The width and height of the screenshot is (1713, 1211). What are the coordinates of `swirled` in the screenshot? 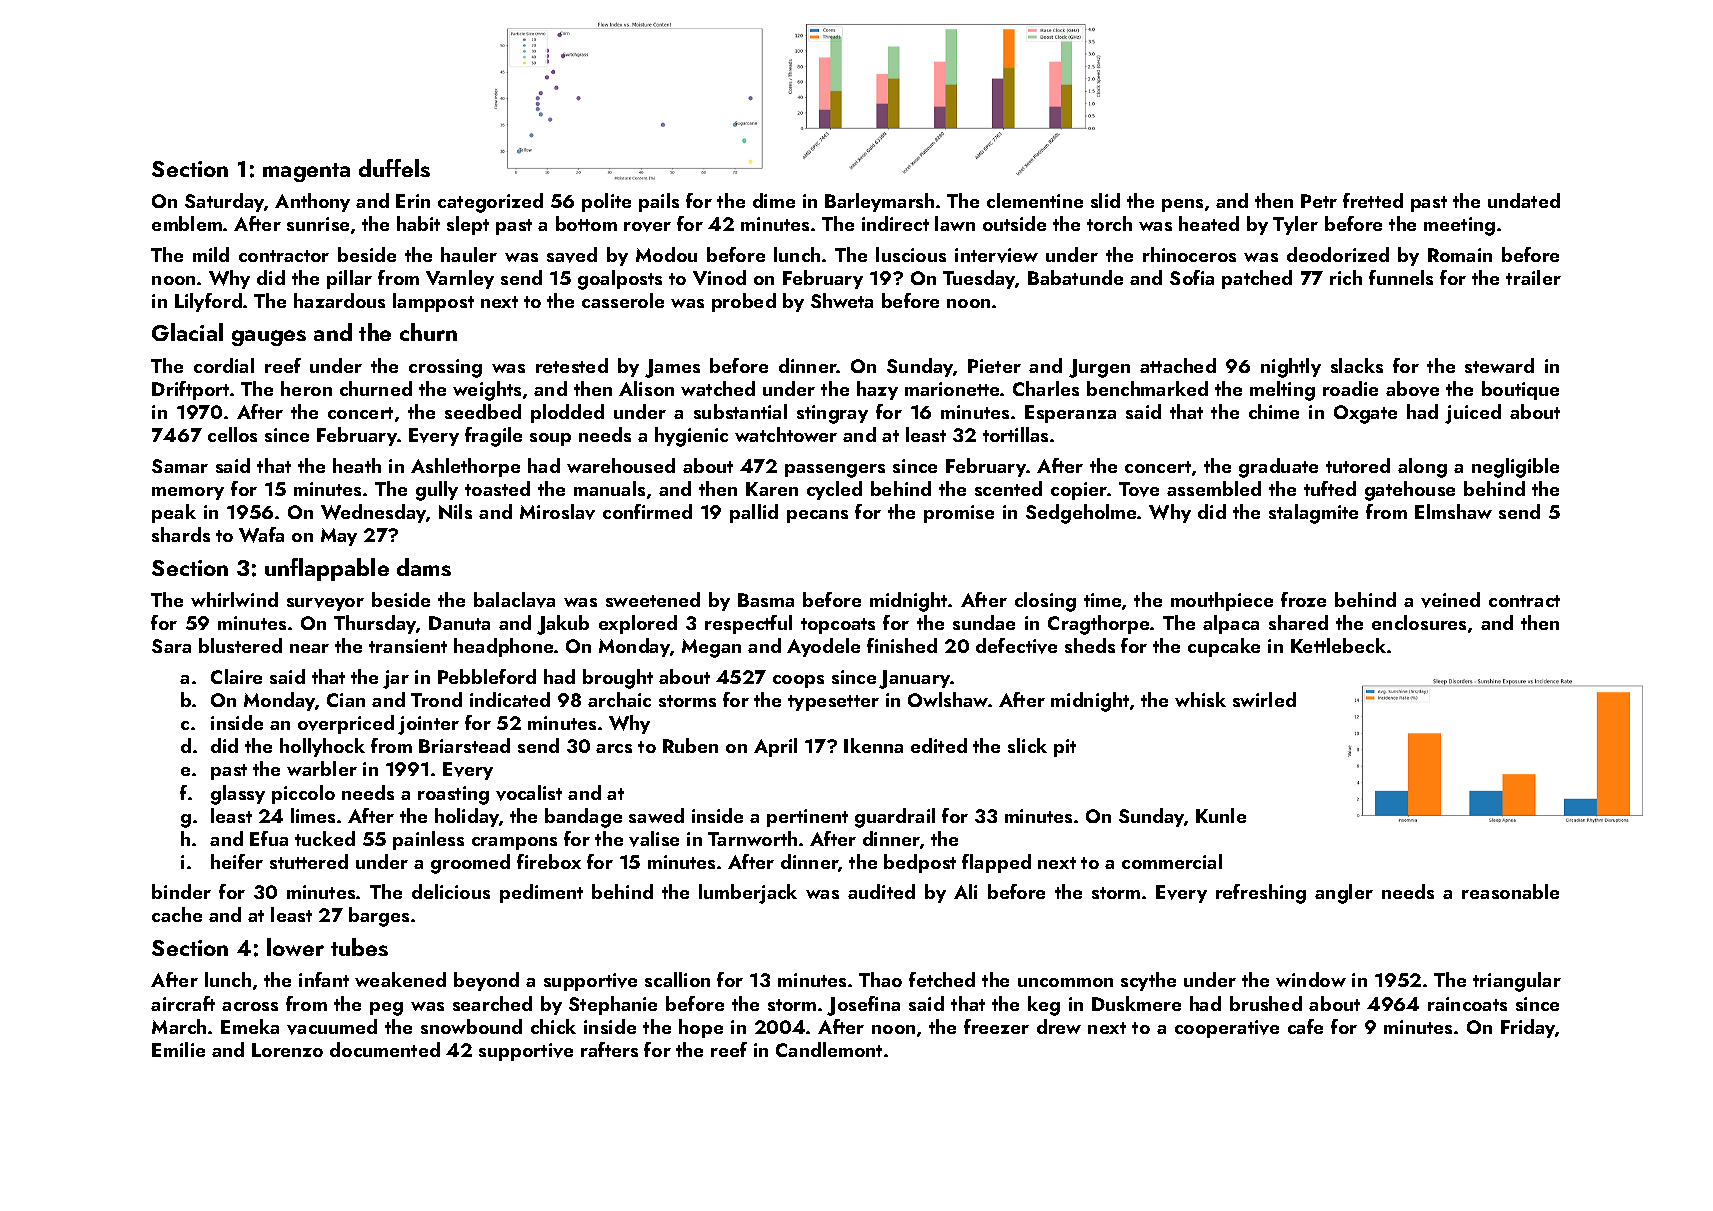 It's located at (1264, 699).
